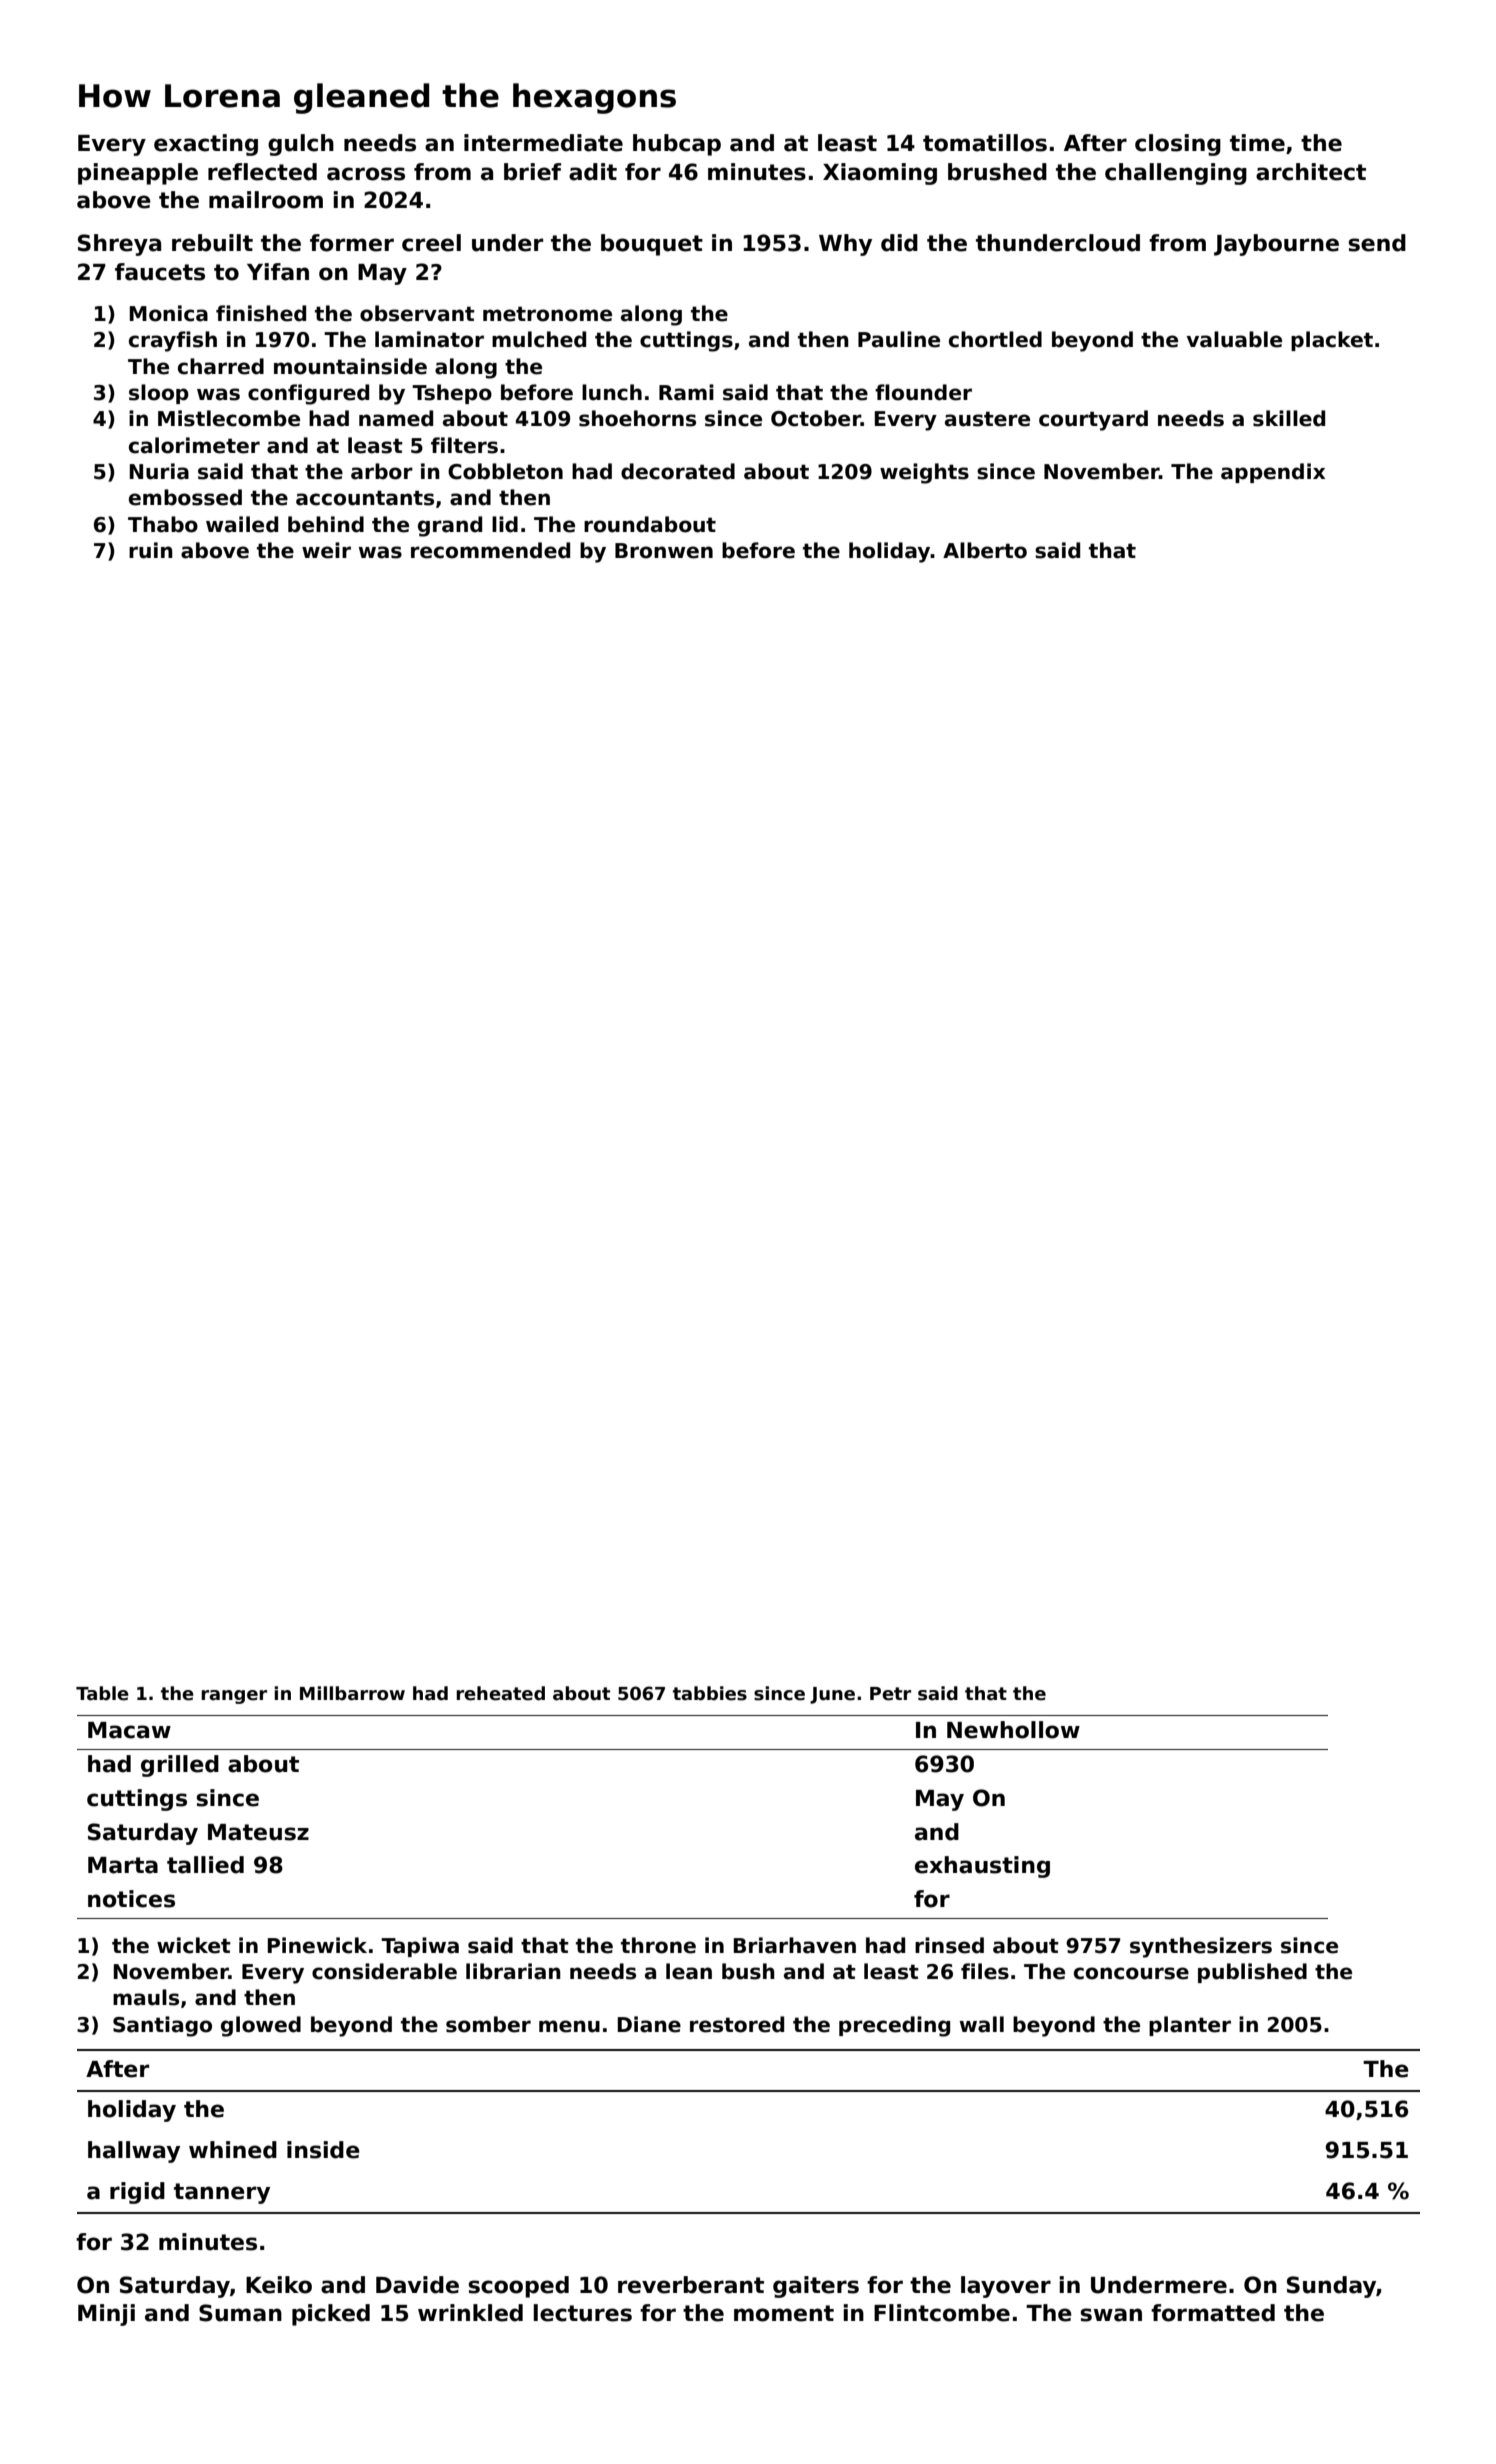 Image resolution: width=1496 pixels, height=2464 pixels. What do you see at coordinates (985, 550) in the screenshot?
I see `Alberto` at bounding box center [985, 550].
